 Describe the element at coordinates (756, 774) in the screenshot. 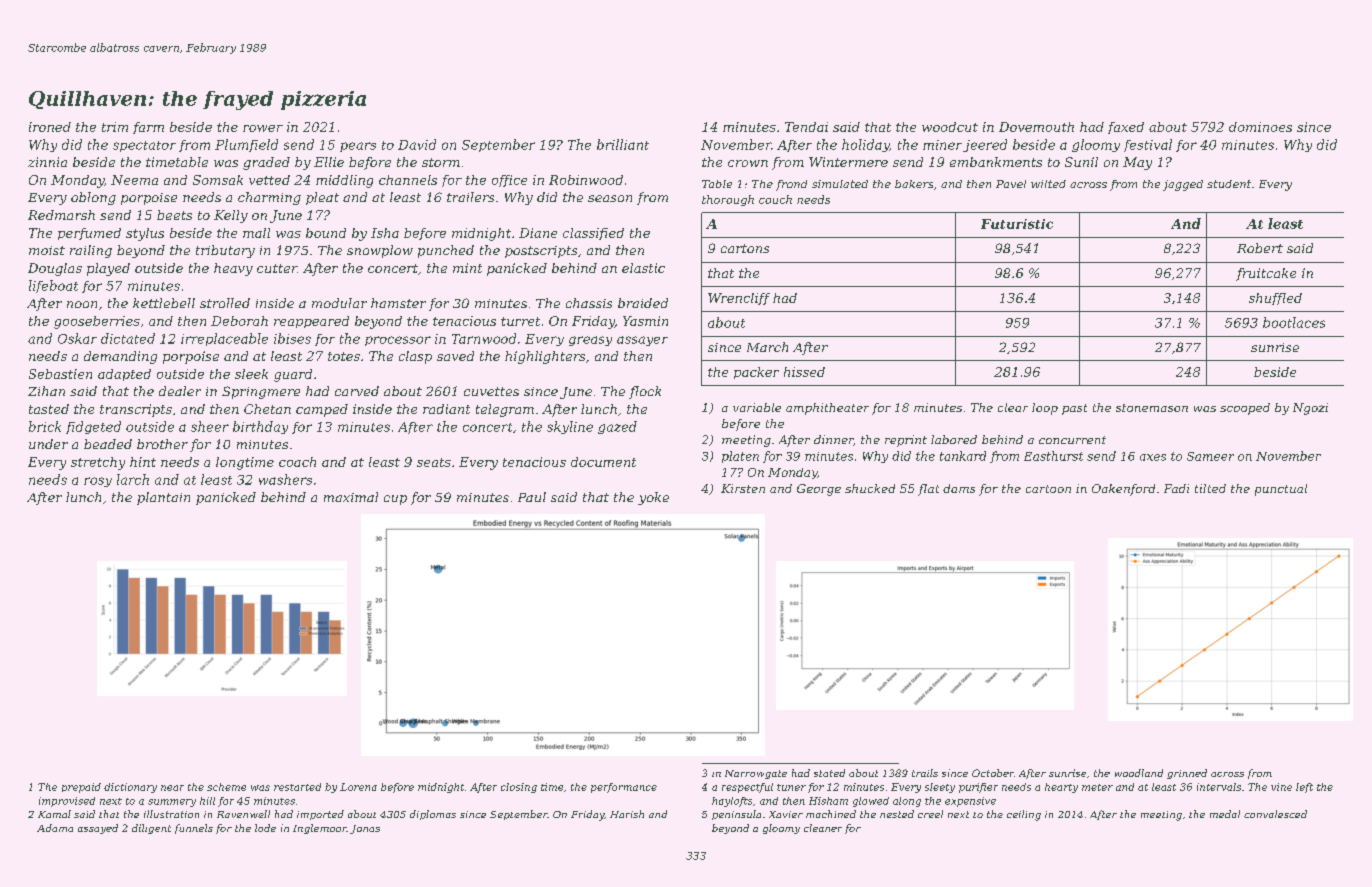

I see `Narrowgate` at that location.
